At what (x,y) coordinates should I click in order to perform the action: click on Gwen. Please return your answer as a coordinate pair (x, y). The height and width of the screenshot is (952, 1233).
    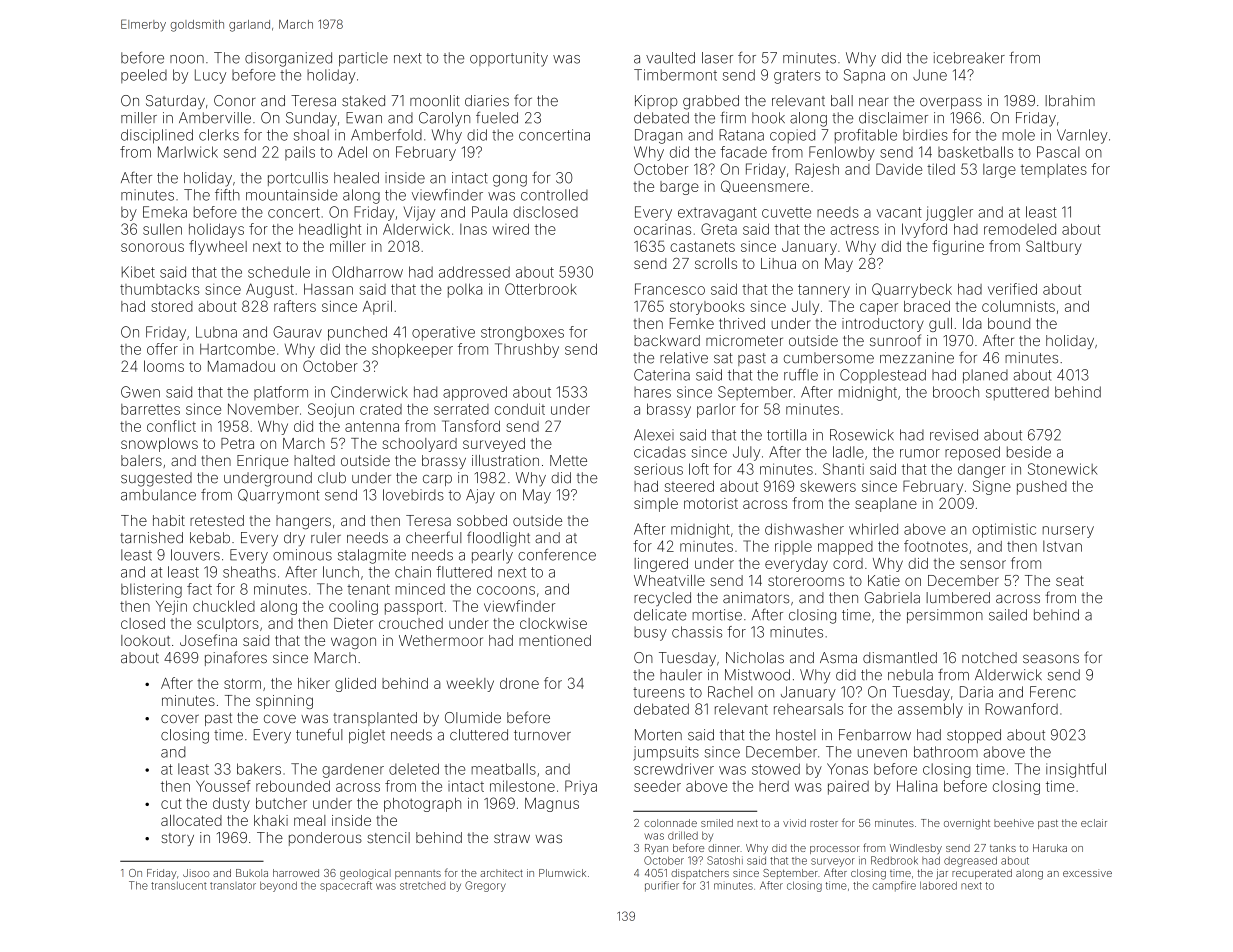
    Looking at the image, I should click on (140, 392).
